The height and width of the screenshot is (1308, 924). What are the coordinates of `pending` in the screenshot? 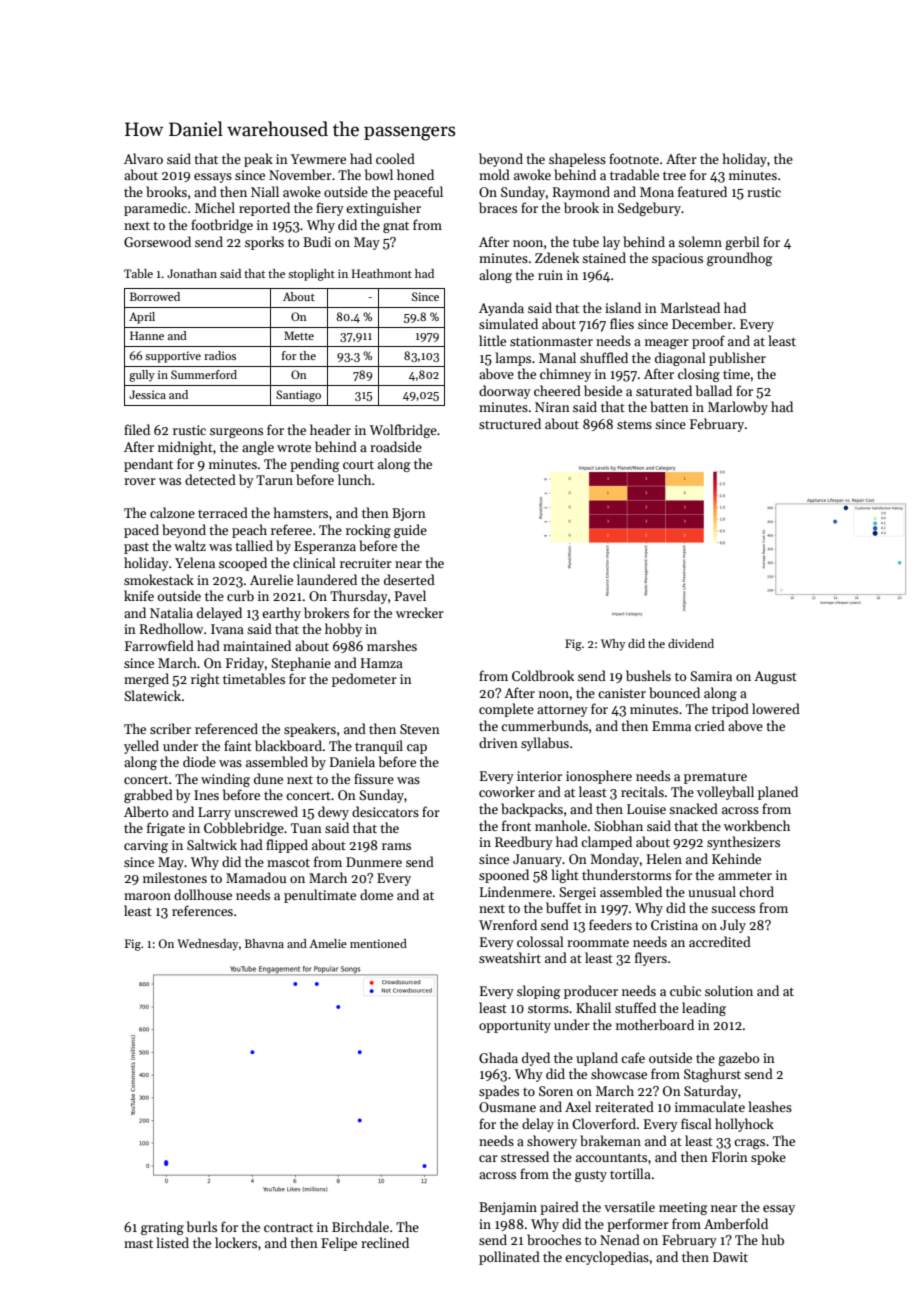 It's located at (315, 465).
